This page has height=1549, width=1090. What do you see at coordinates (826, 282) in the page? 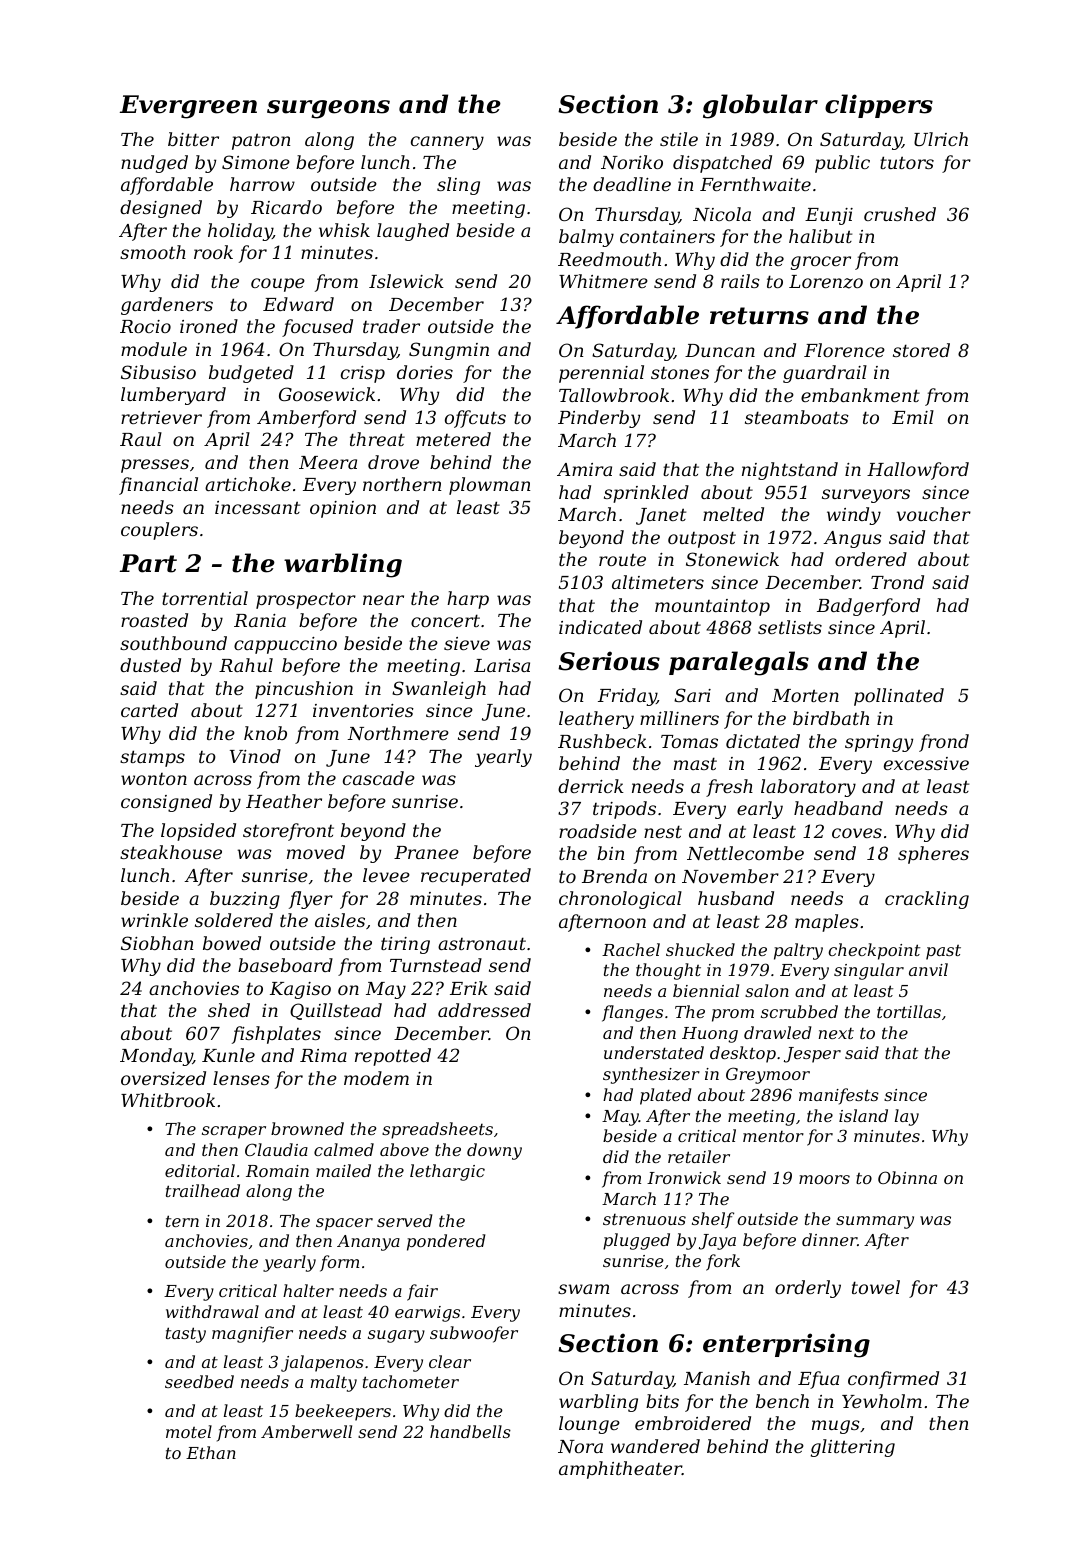
I see `Lorenzo` at bounding box center [826, 282].
